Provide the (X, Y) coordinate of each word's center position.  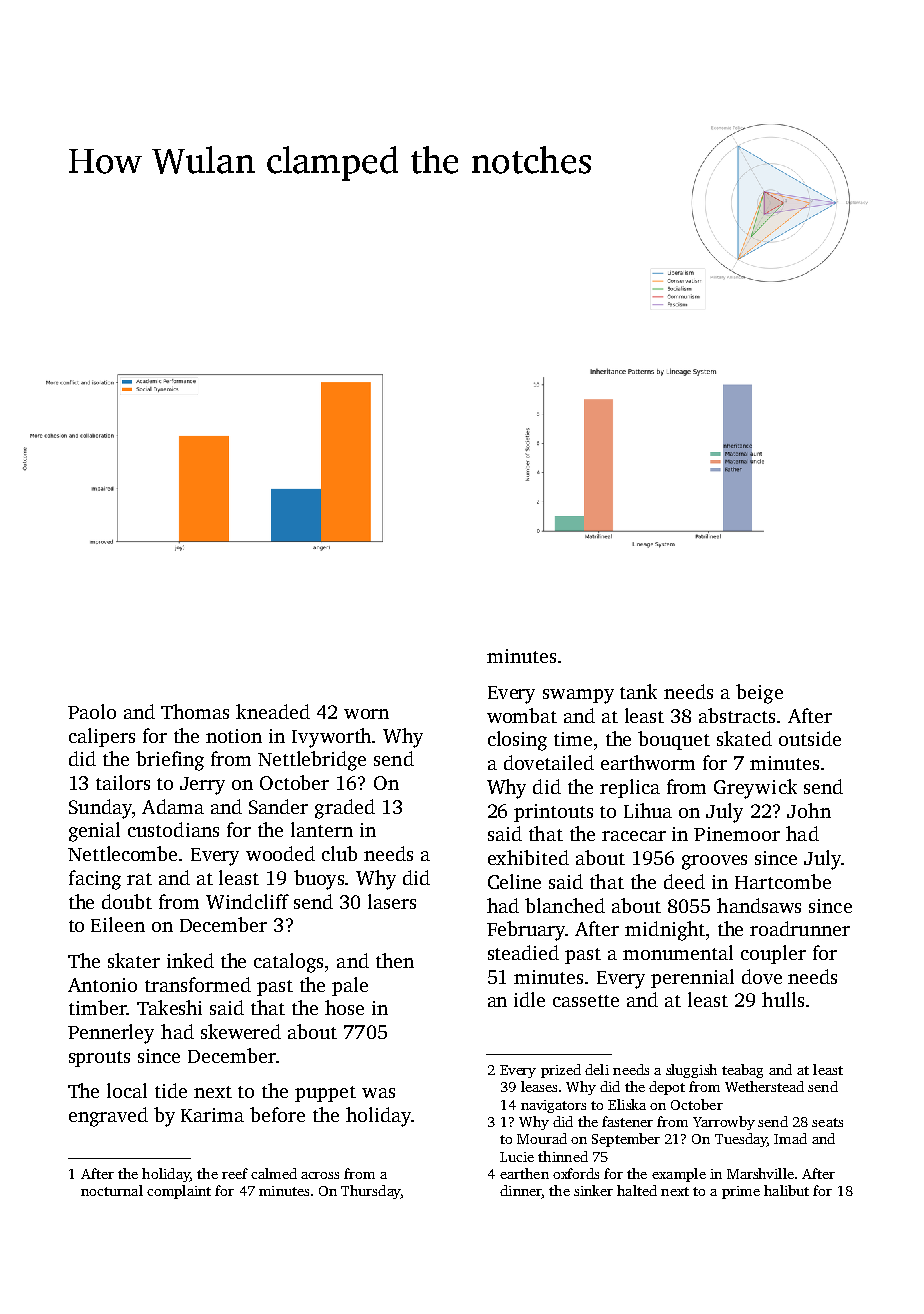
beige (759, 694)
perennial (692, 978)
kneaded (273, 711)
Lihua (648, 810)
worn (366, 714)
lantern (322, 829)
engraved (108, 1117)
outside (810, 738)
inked (190, 960)
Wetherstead (764, 1086)
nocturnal (112, 1190)
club (339, 853)
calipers (102, 737)
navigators (553, 1106)
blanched (565, 905)
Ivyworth (331, 738)
